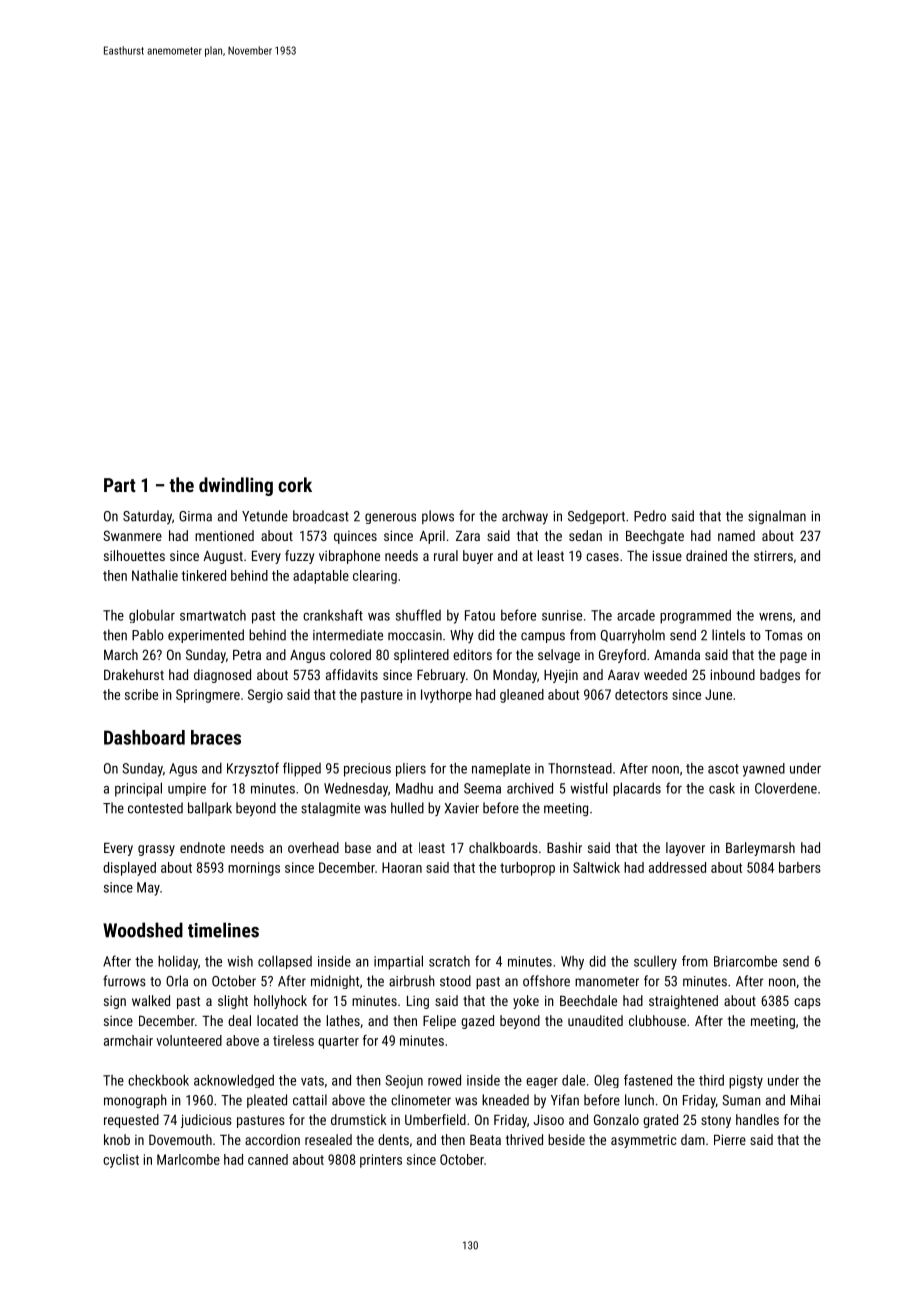 The width and height of the image is (924, 1308). Describe the element at coordinates (522, 696) in the image. I see `gleaned` at that location.
